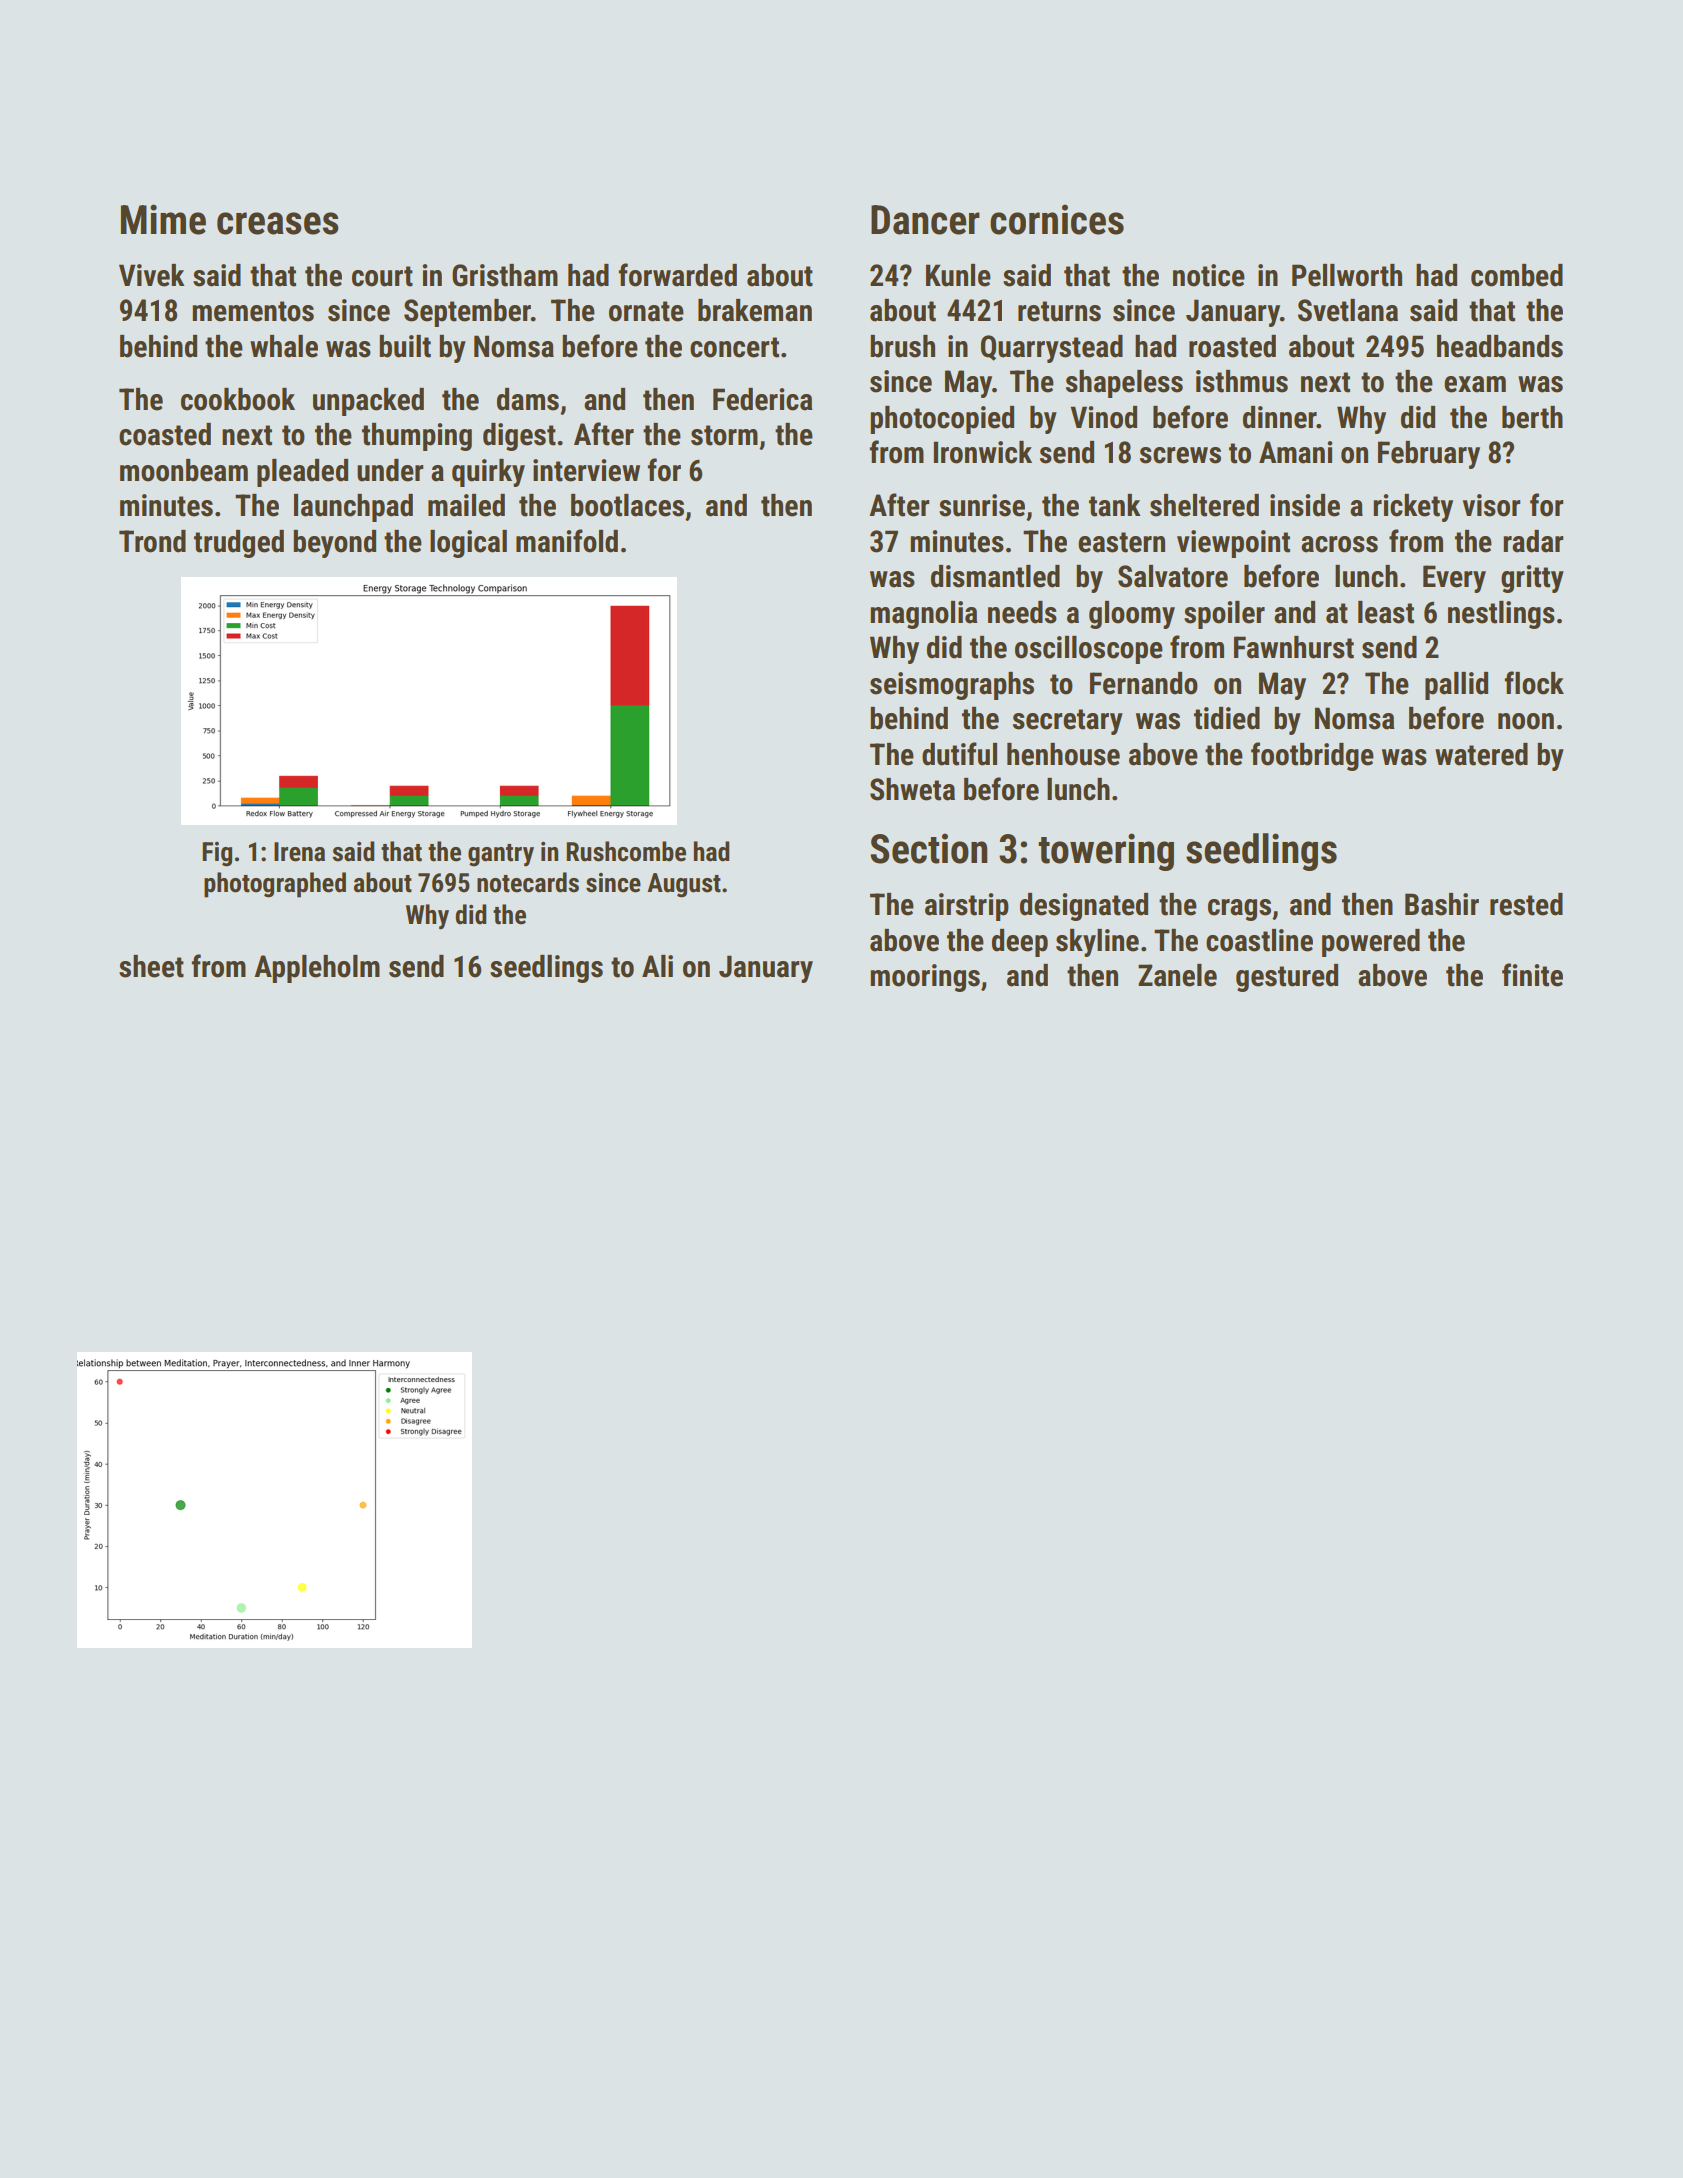 The image size is (1683, 2178). What do you see at coordinates (677, 275) in the image?
I see `forwarded` at bounding box center [677, 275].
